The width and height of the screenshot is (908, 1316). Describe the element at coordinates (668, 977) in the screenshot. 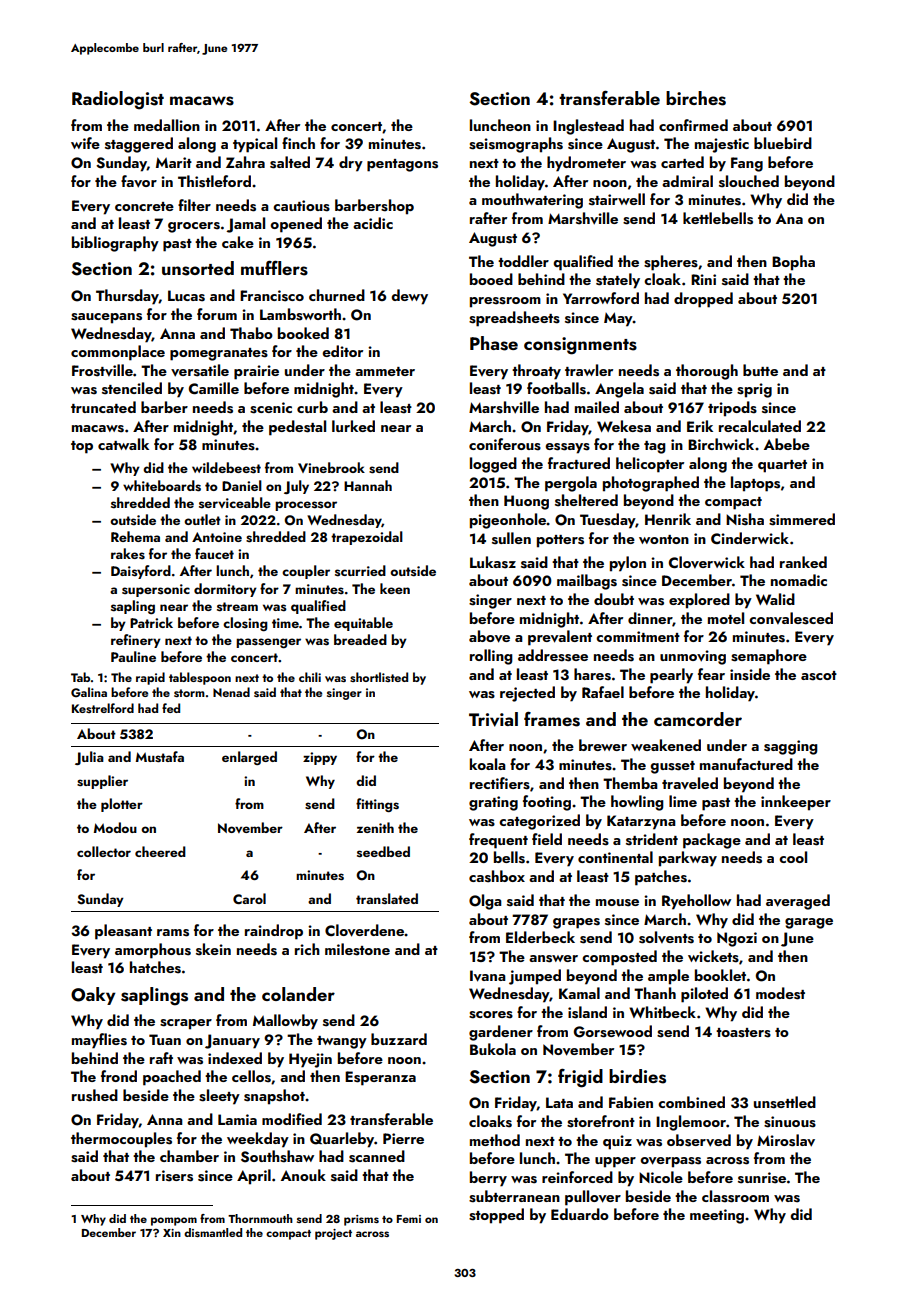

I see `ample` at that location.
